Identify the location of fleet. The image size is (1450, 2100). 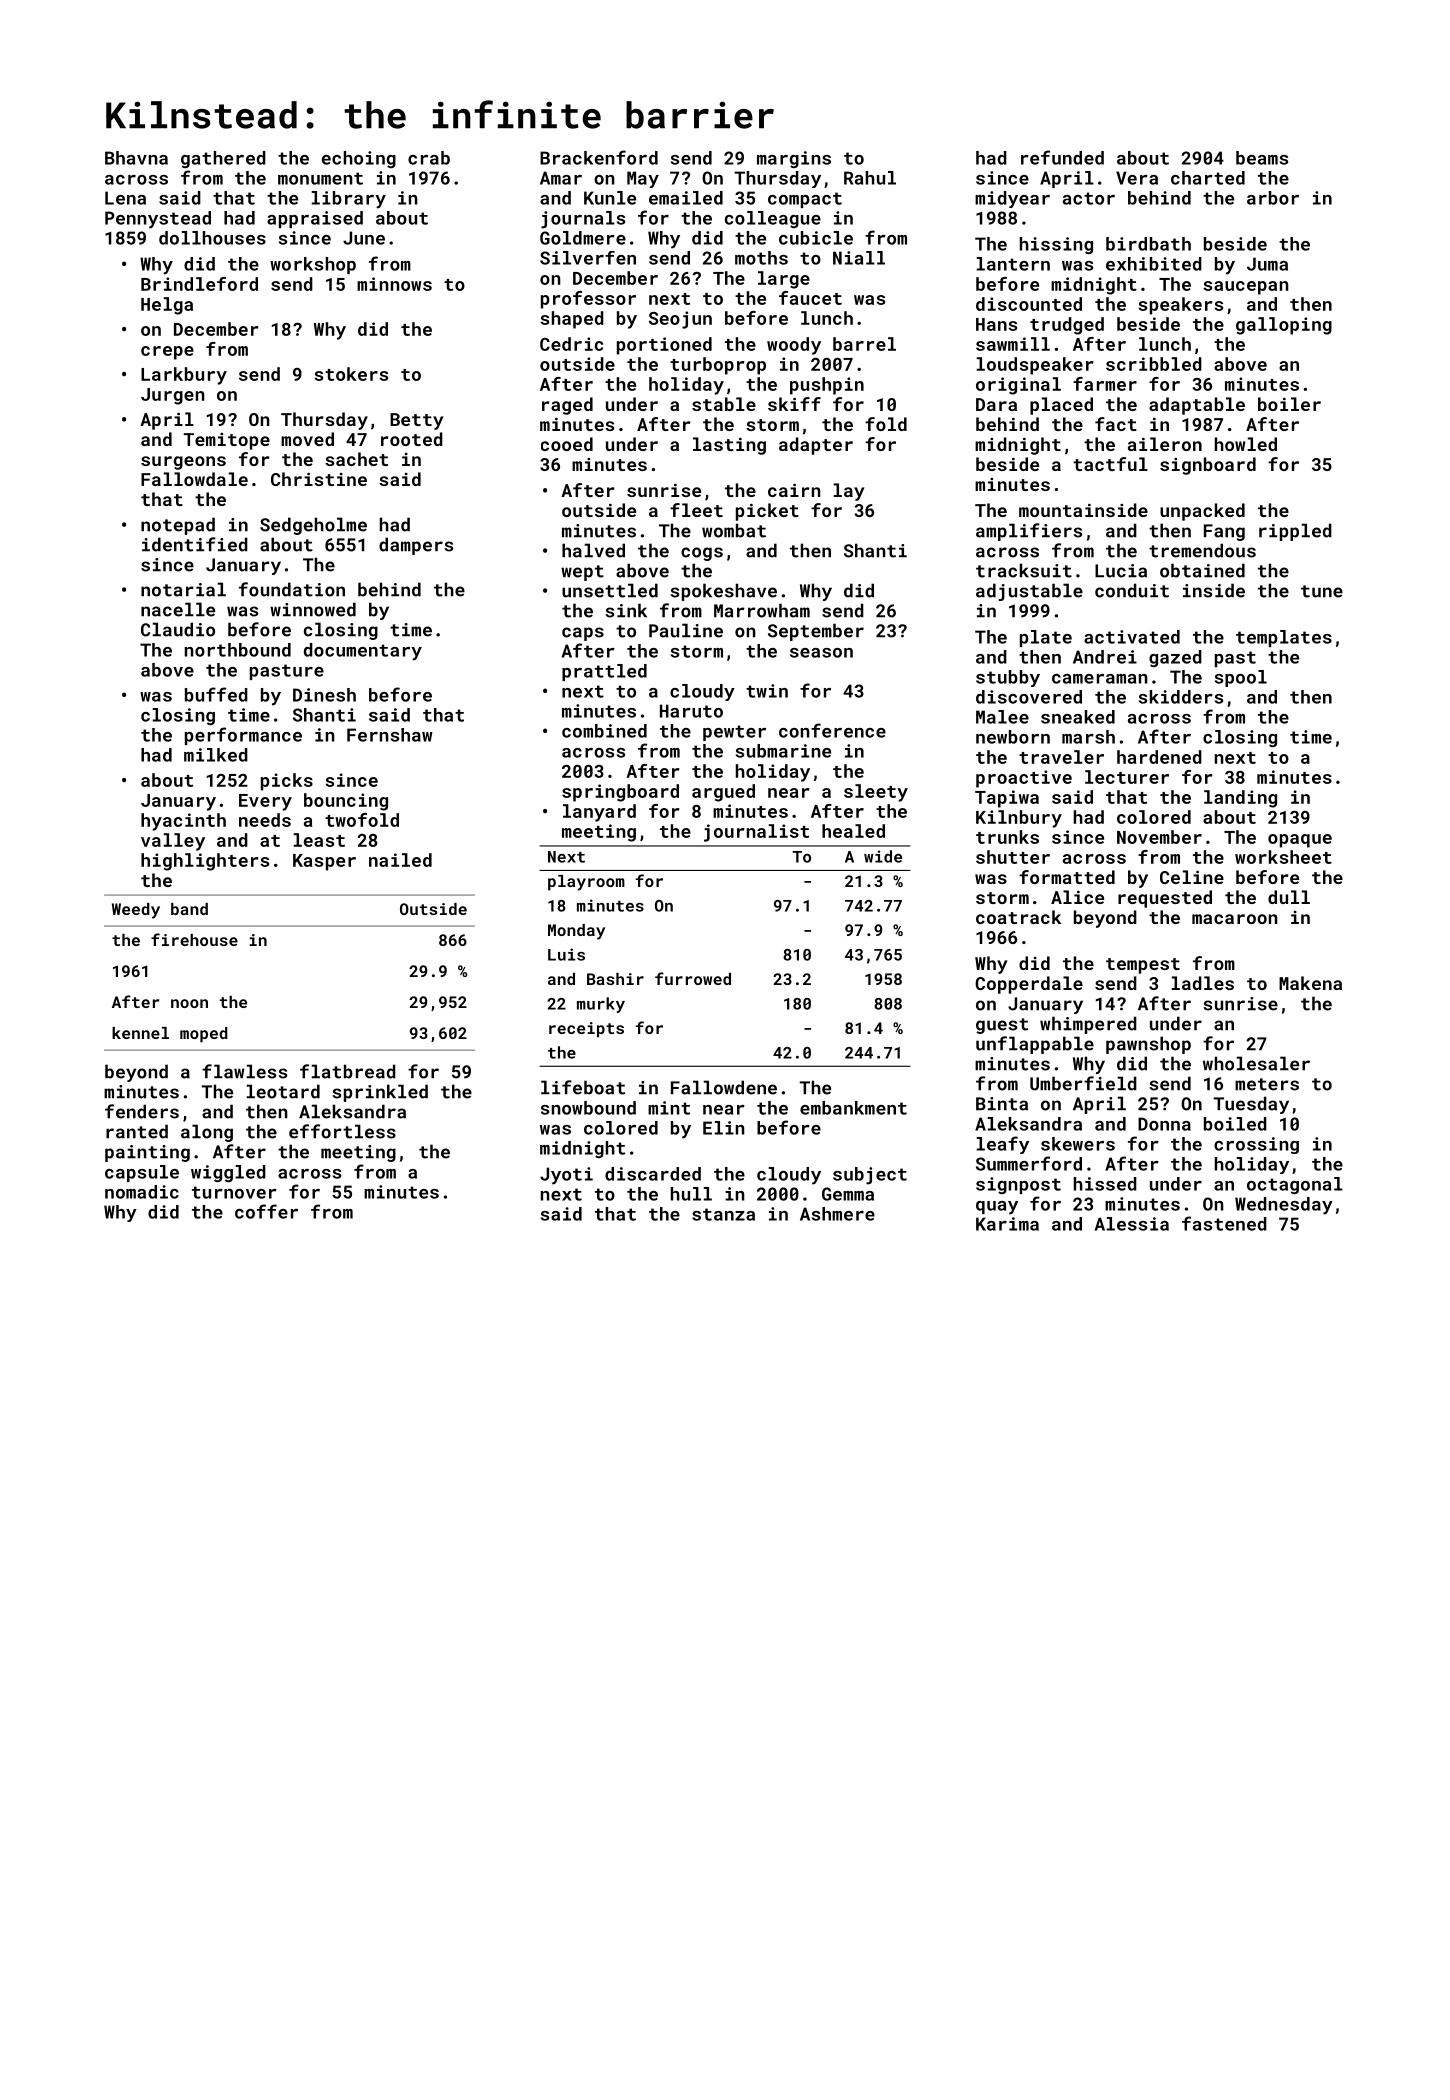
(696, 510).
